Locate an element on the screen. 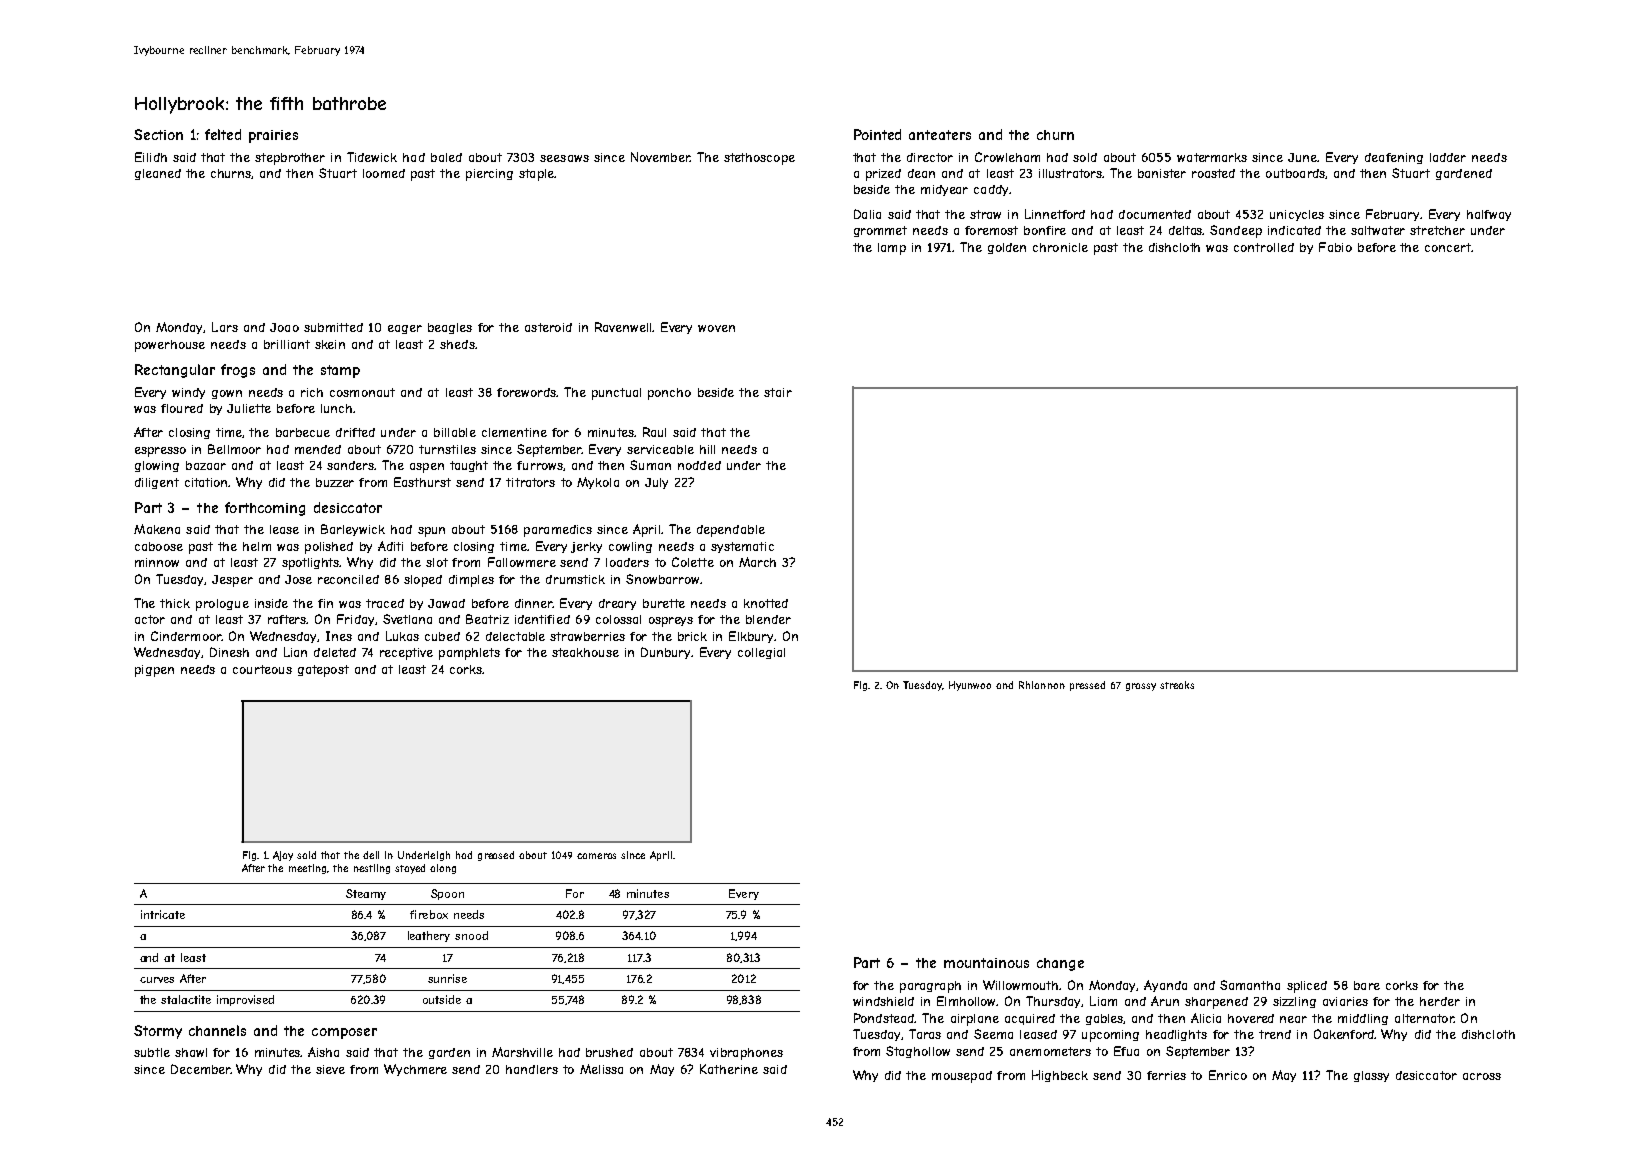 This screenshot has height=1168, width=1652. cameras is located at coordinates (596, 856).
